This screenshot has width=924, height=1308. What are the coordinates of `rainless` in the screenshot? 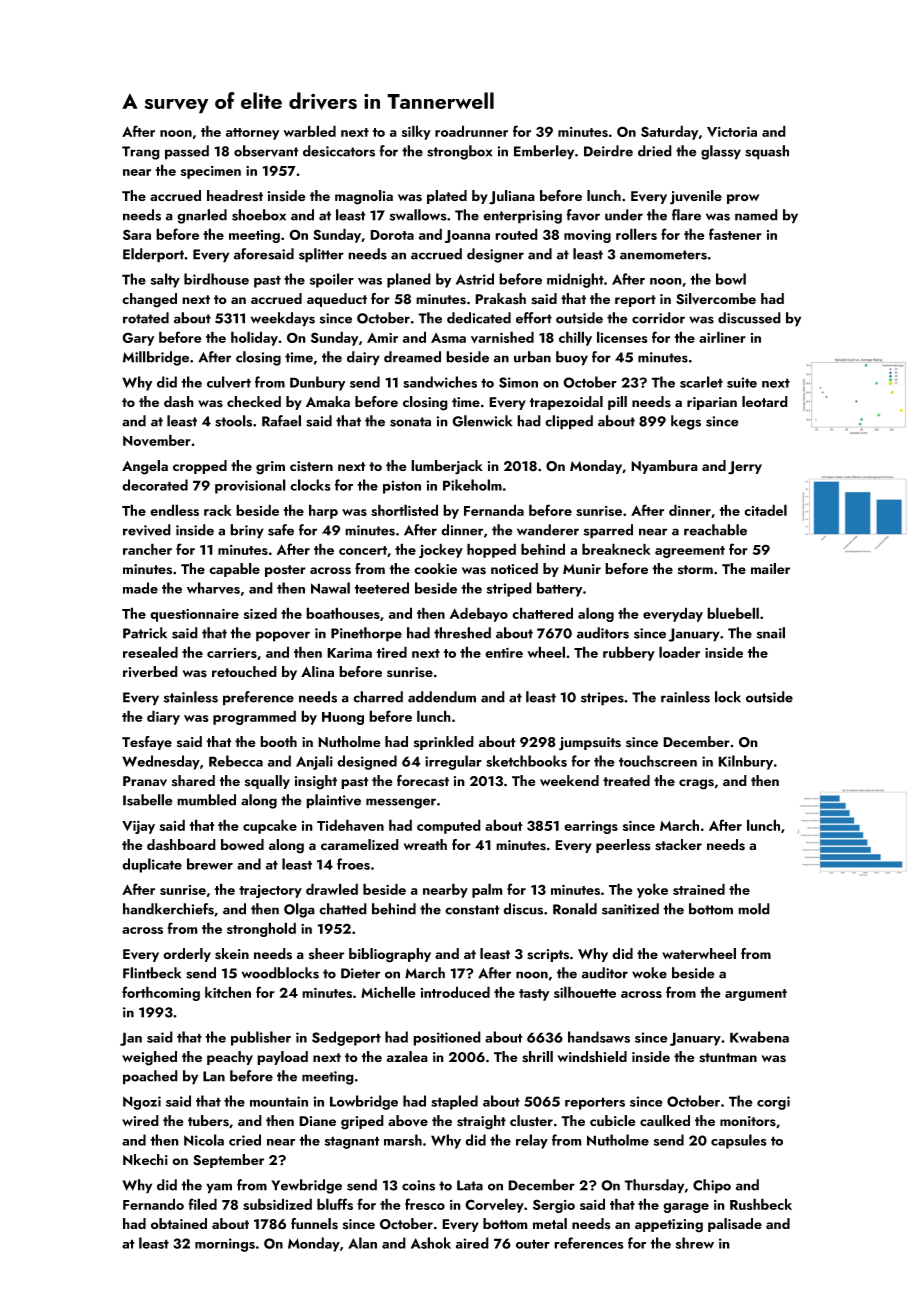 It's located at (685, 697).
